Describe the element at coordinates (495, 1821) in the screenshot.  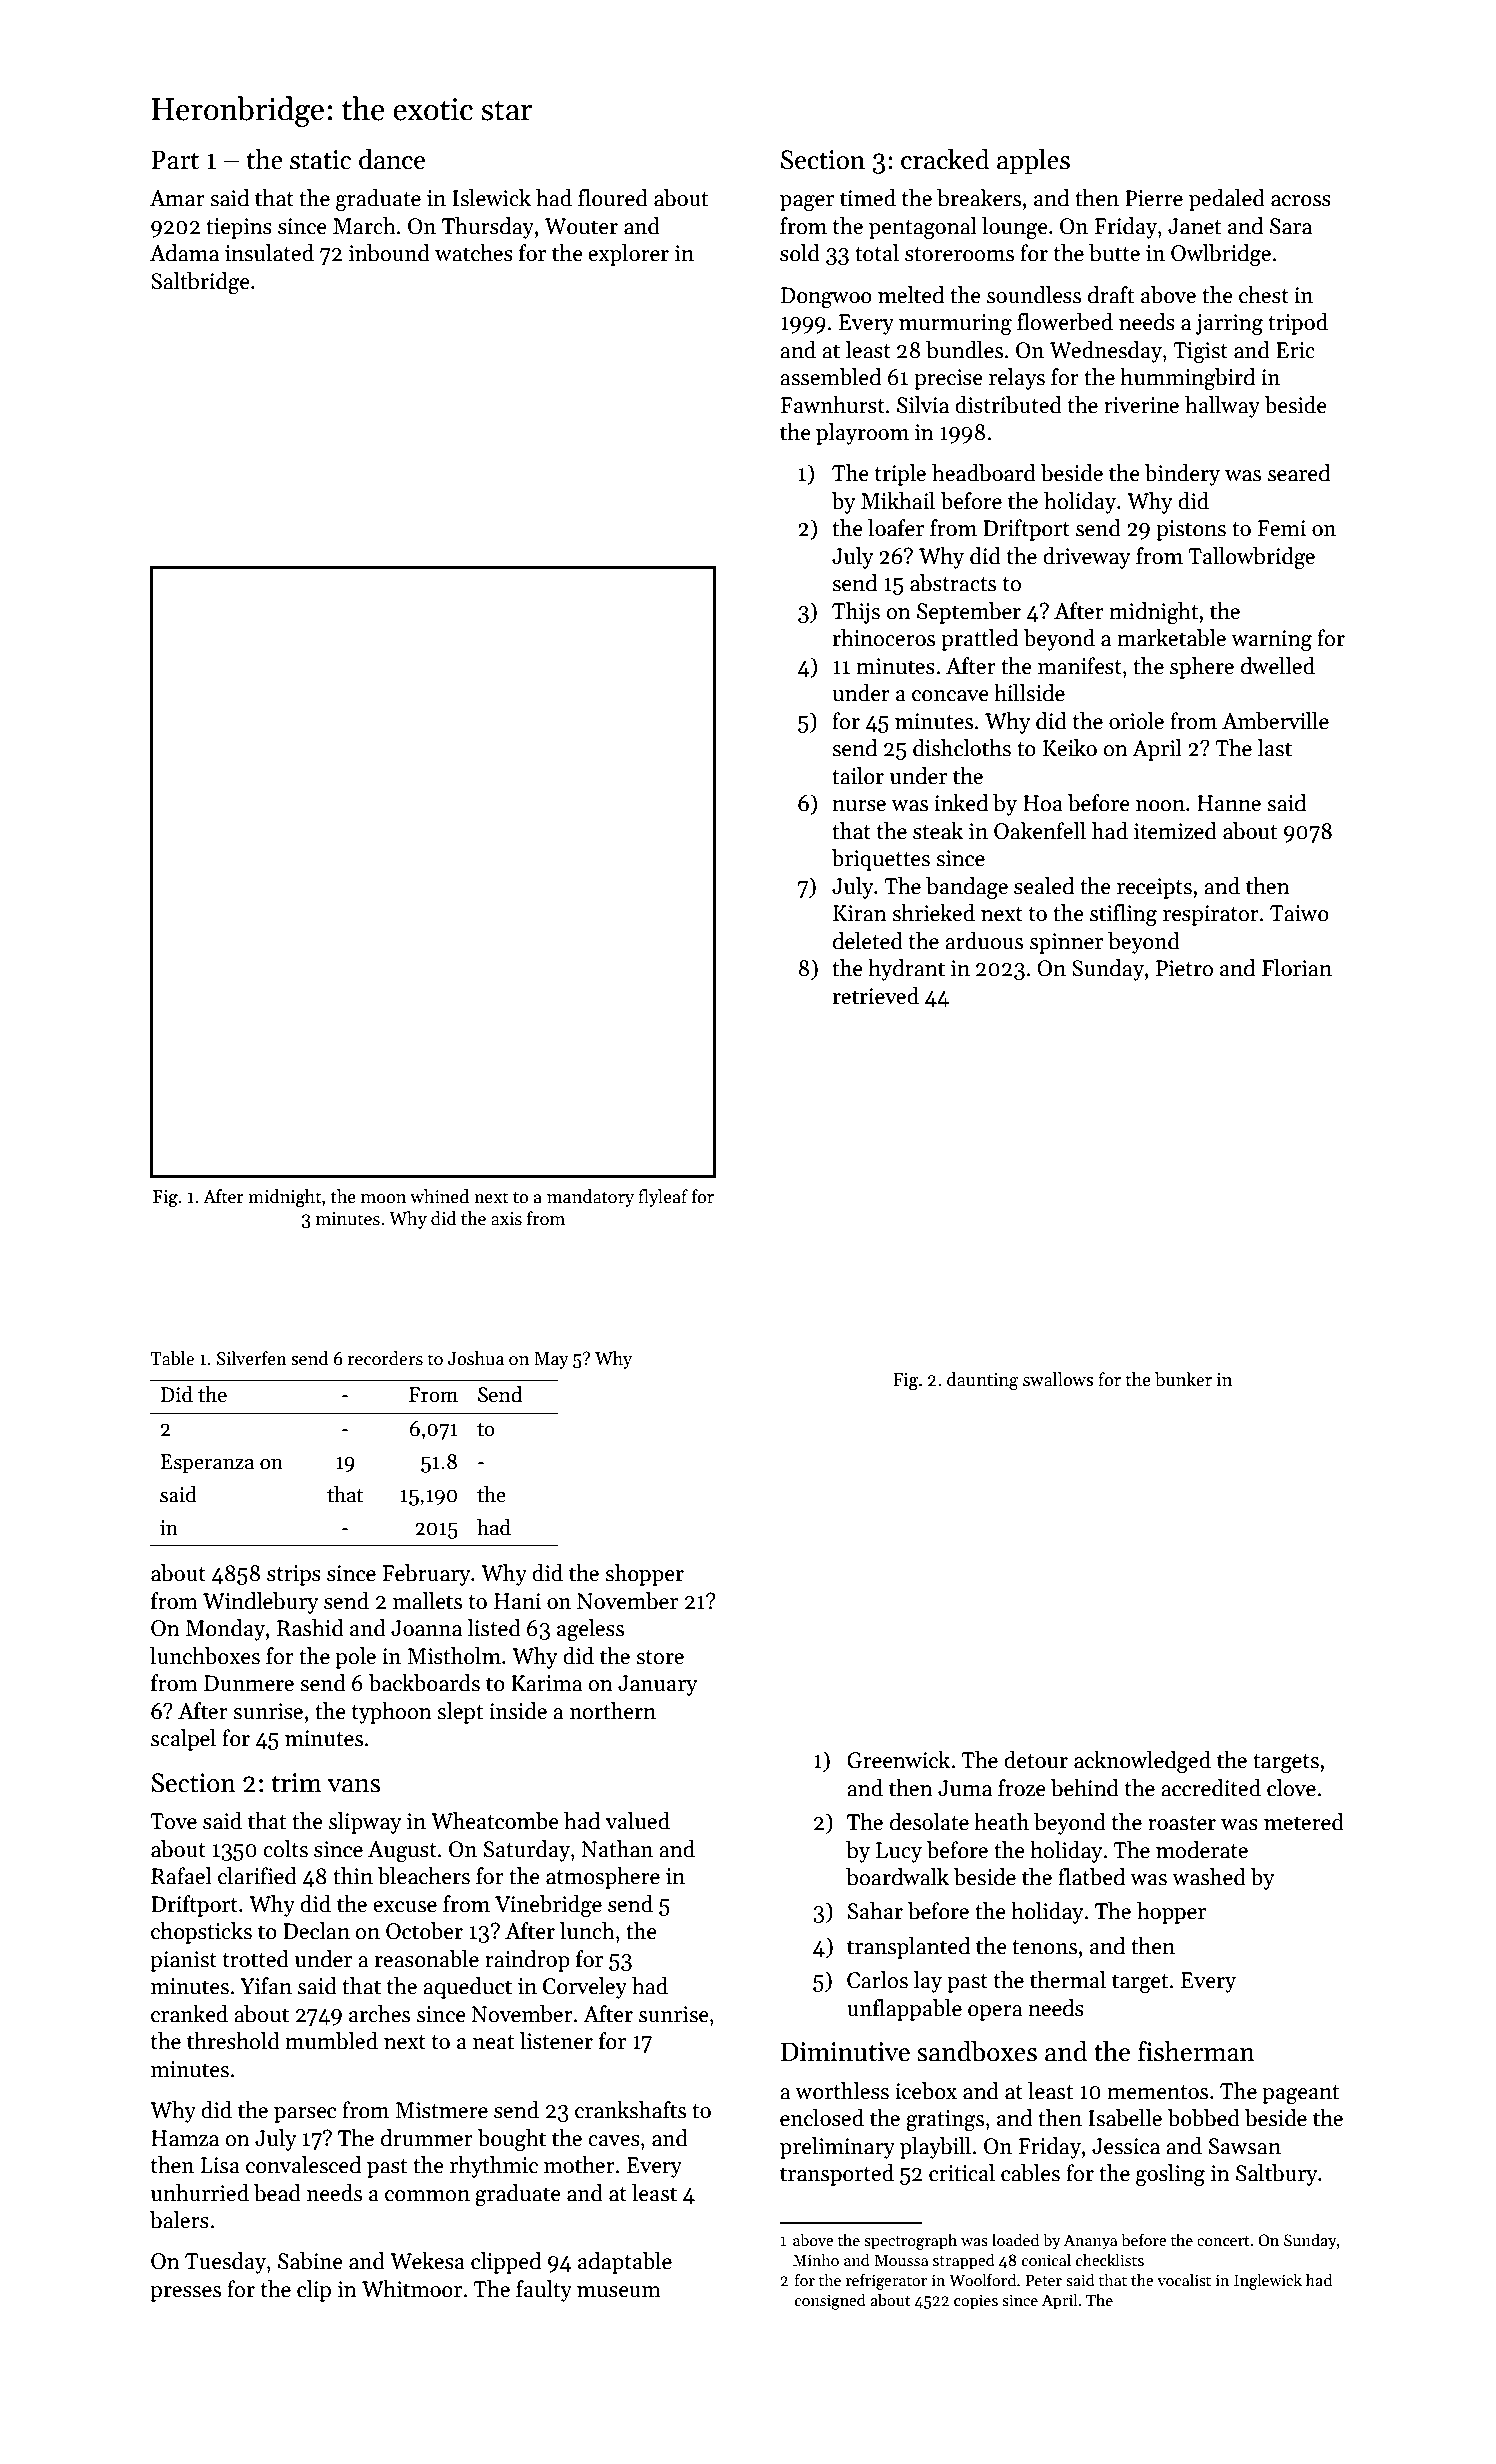
I see `Wheatcombe` at that location.
